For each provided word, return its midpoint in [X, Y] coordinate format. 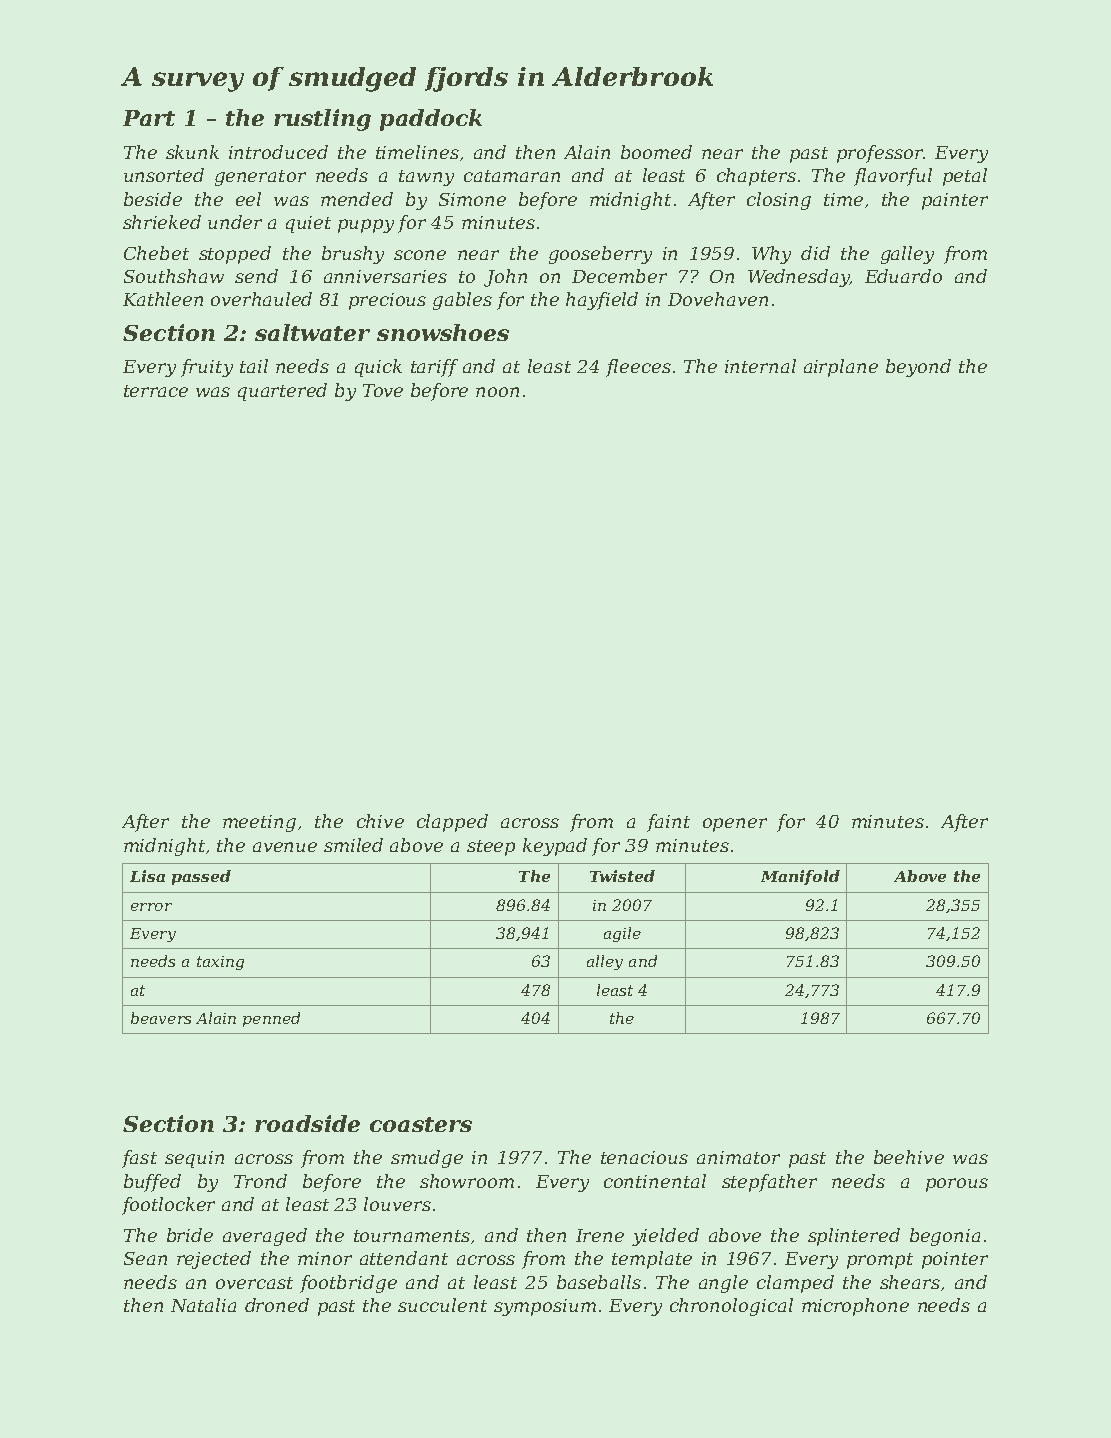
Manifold [800, 877]
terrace [156, 391]
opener [735, 825]
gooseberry [600, 255]
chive [380, 821]
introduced [278, 152]
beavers [161, 1018]
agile [622, 934]
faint [668, 823]
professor [880, 154]
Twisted [622, 876]
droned [277, 1305]
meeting [259, 823]
